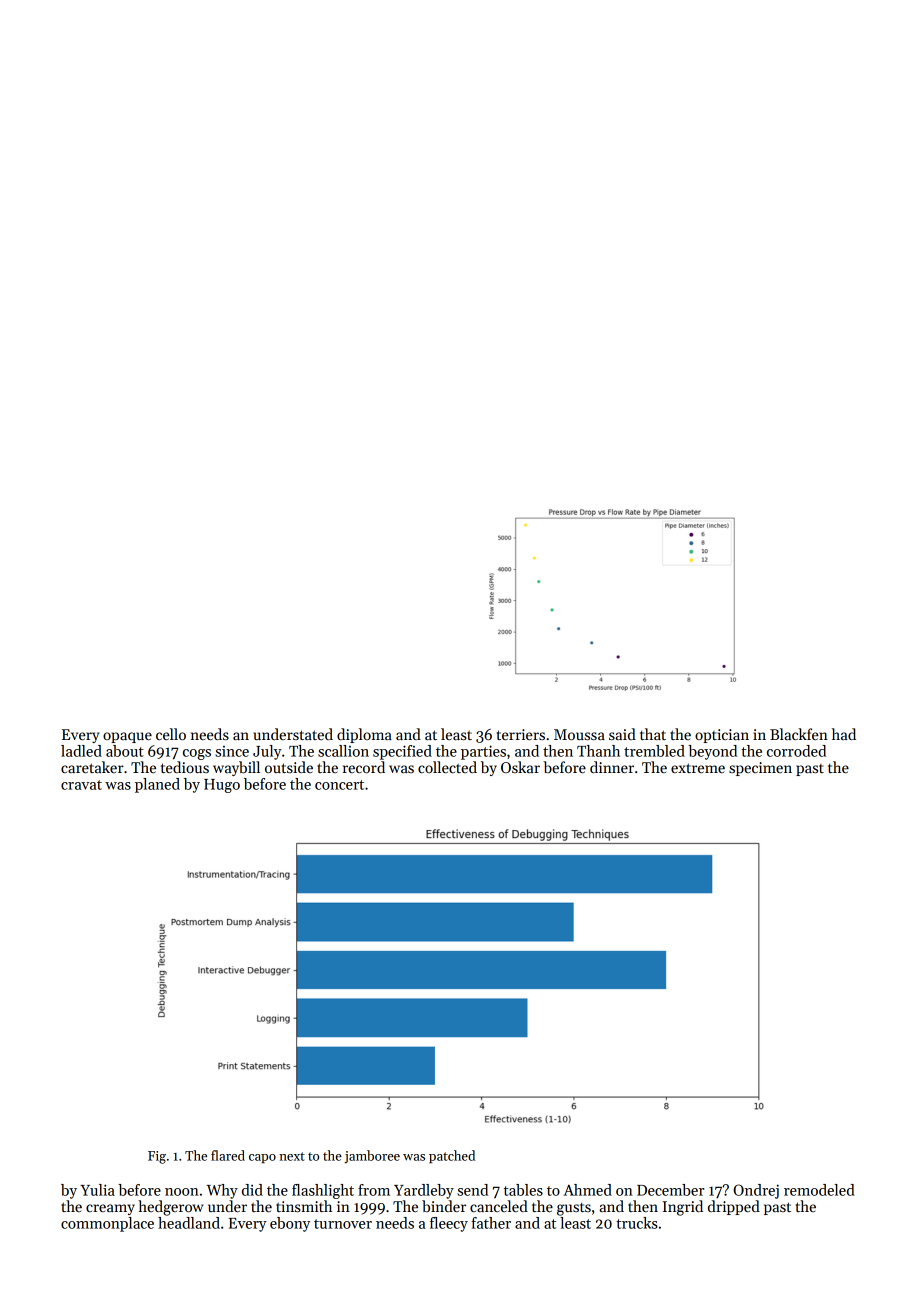 This screenshot has height=1308, width=924. Describe the element at coordinates (654, 751) in the screenshot. I see `trembled` at that location.
